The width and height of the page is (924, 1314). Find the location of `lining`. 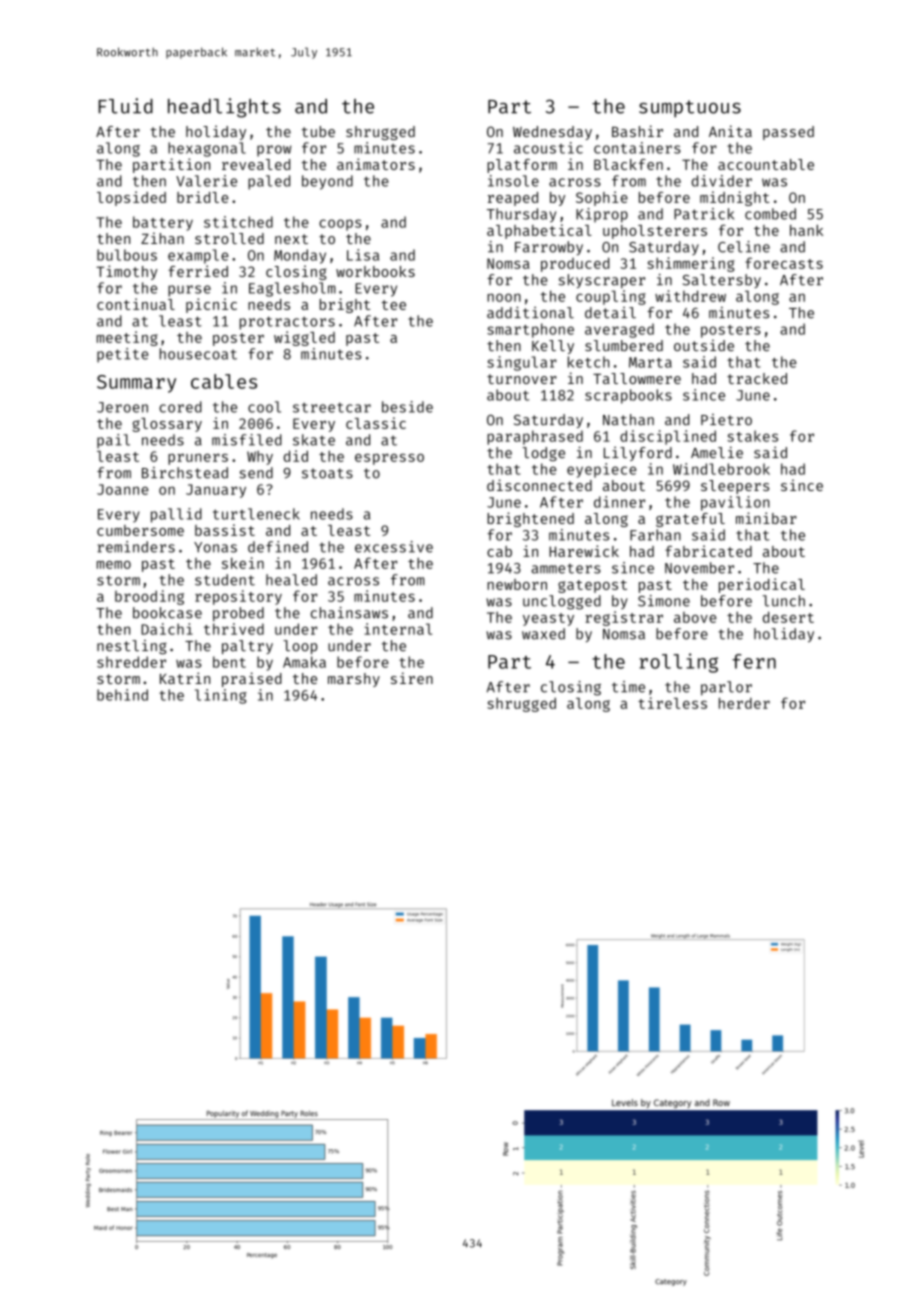

lining is located at coordinates (221, 696).
